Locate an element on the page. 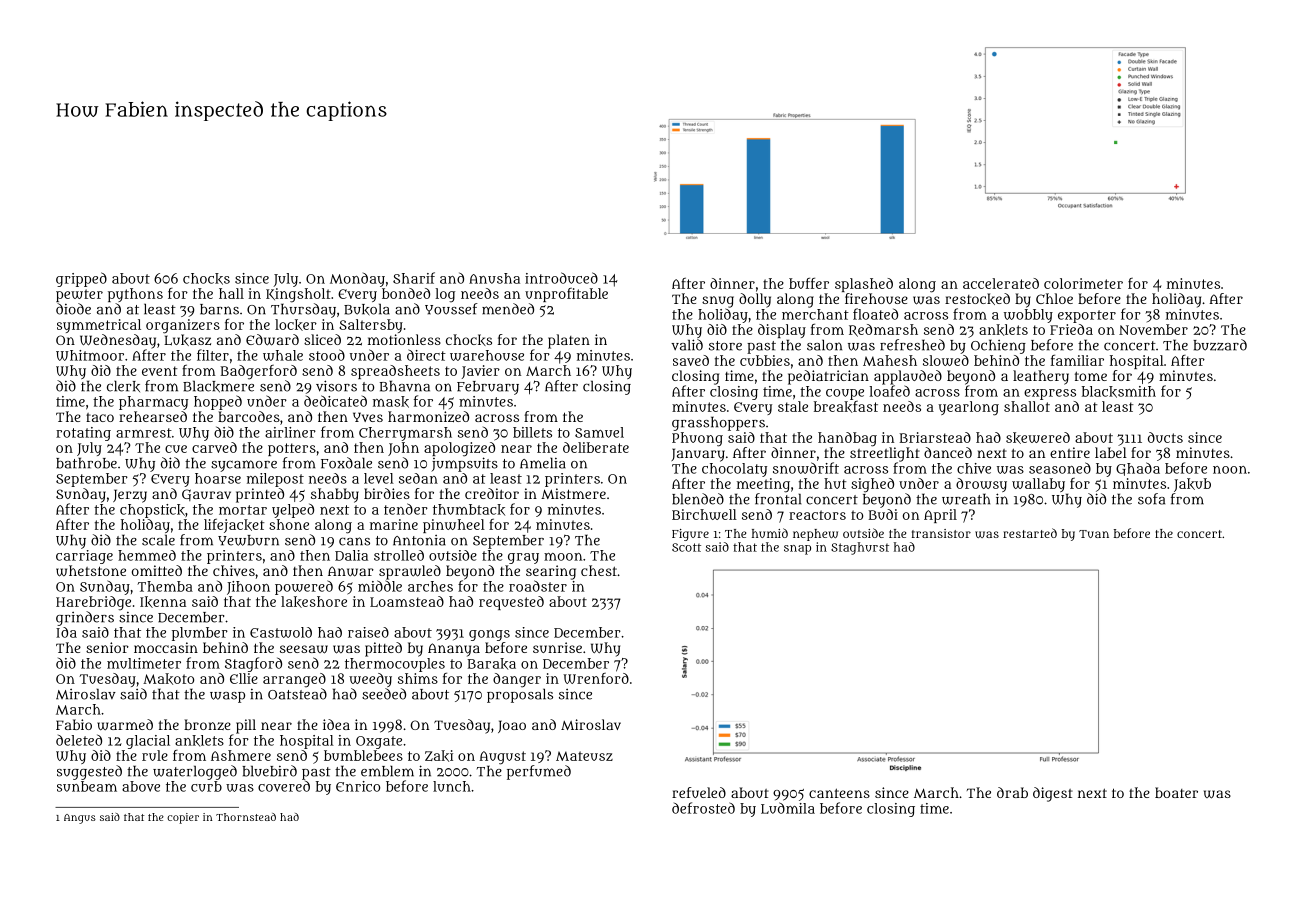 Image resolution: width=1308 pixels, height=924 pixels. bronze is located at coordinates (207, 724).
